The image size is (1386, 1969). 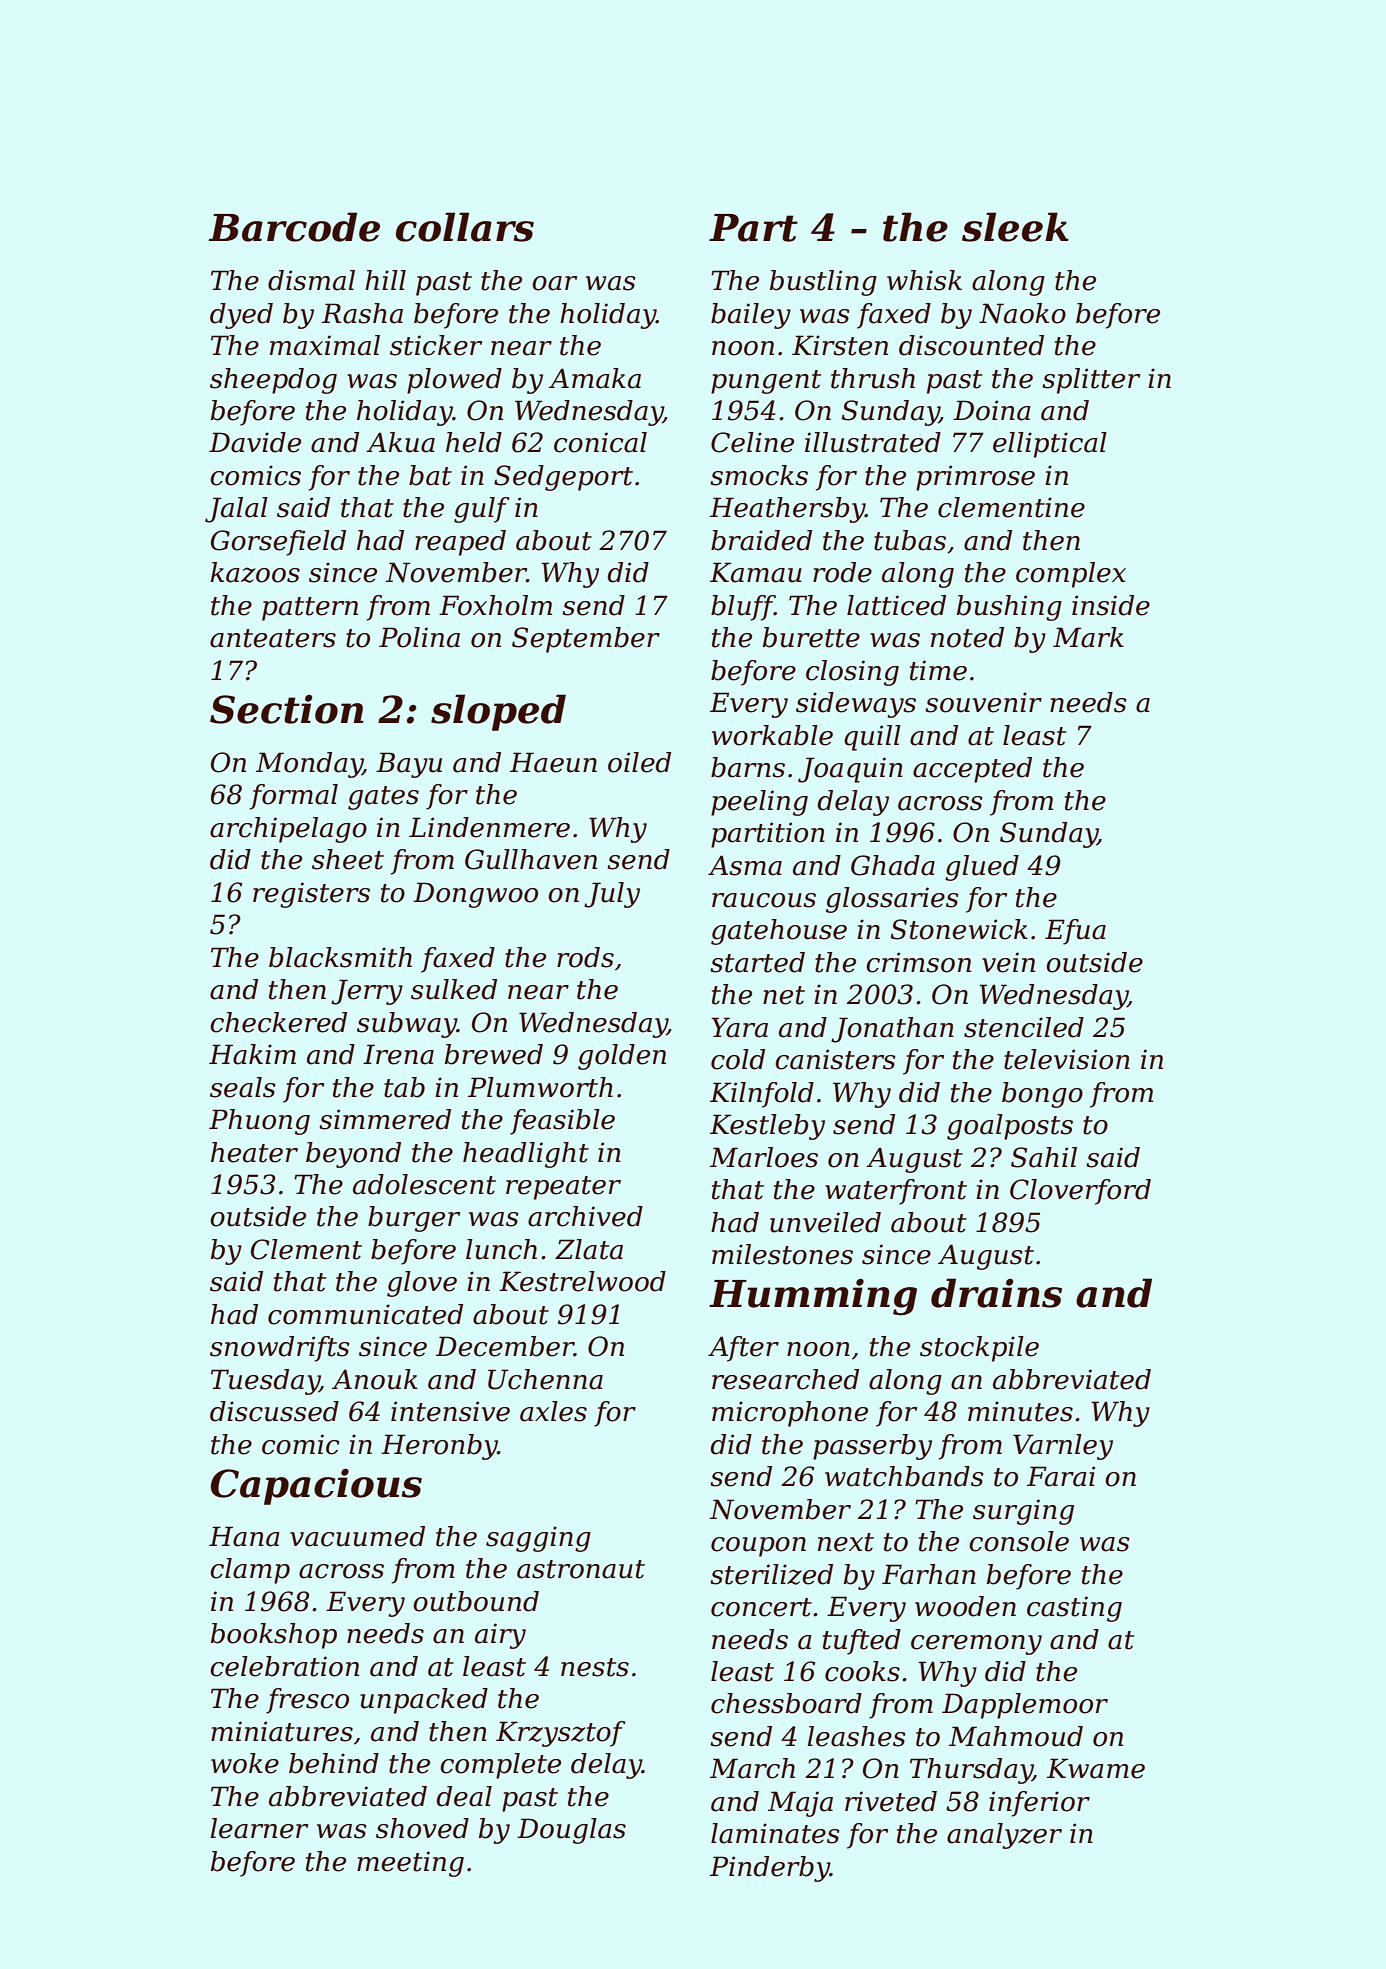 I want to click on Anouk, so click(x=375, y=1379).
